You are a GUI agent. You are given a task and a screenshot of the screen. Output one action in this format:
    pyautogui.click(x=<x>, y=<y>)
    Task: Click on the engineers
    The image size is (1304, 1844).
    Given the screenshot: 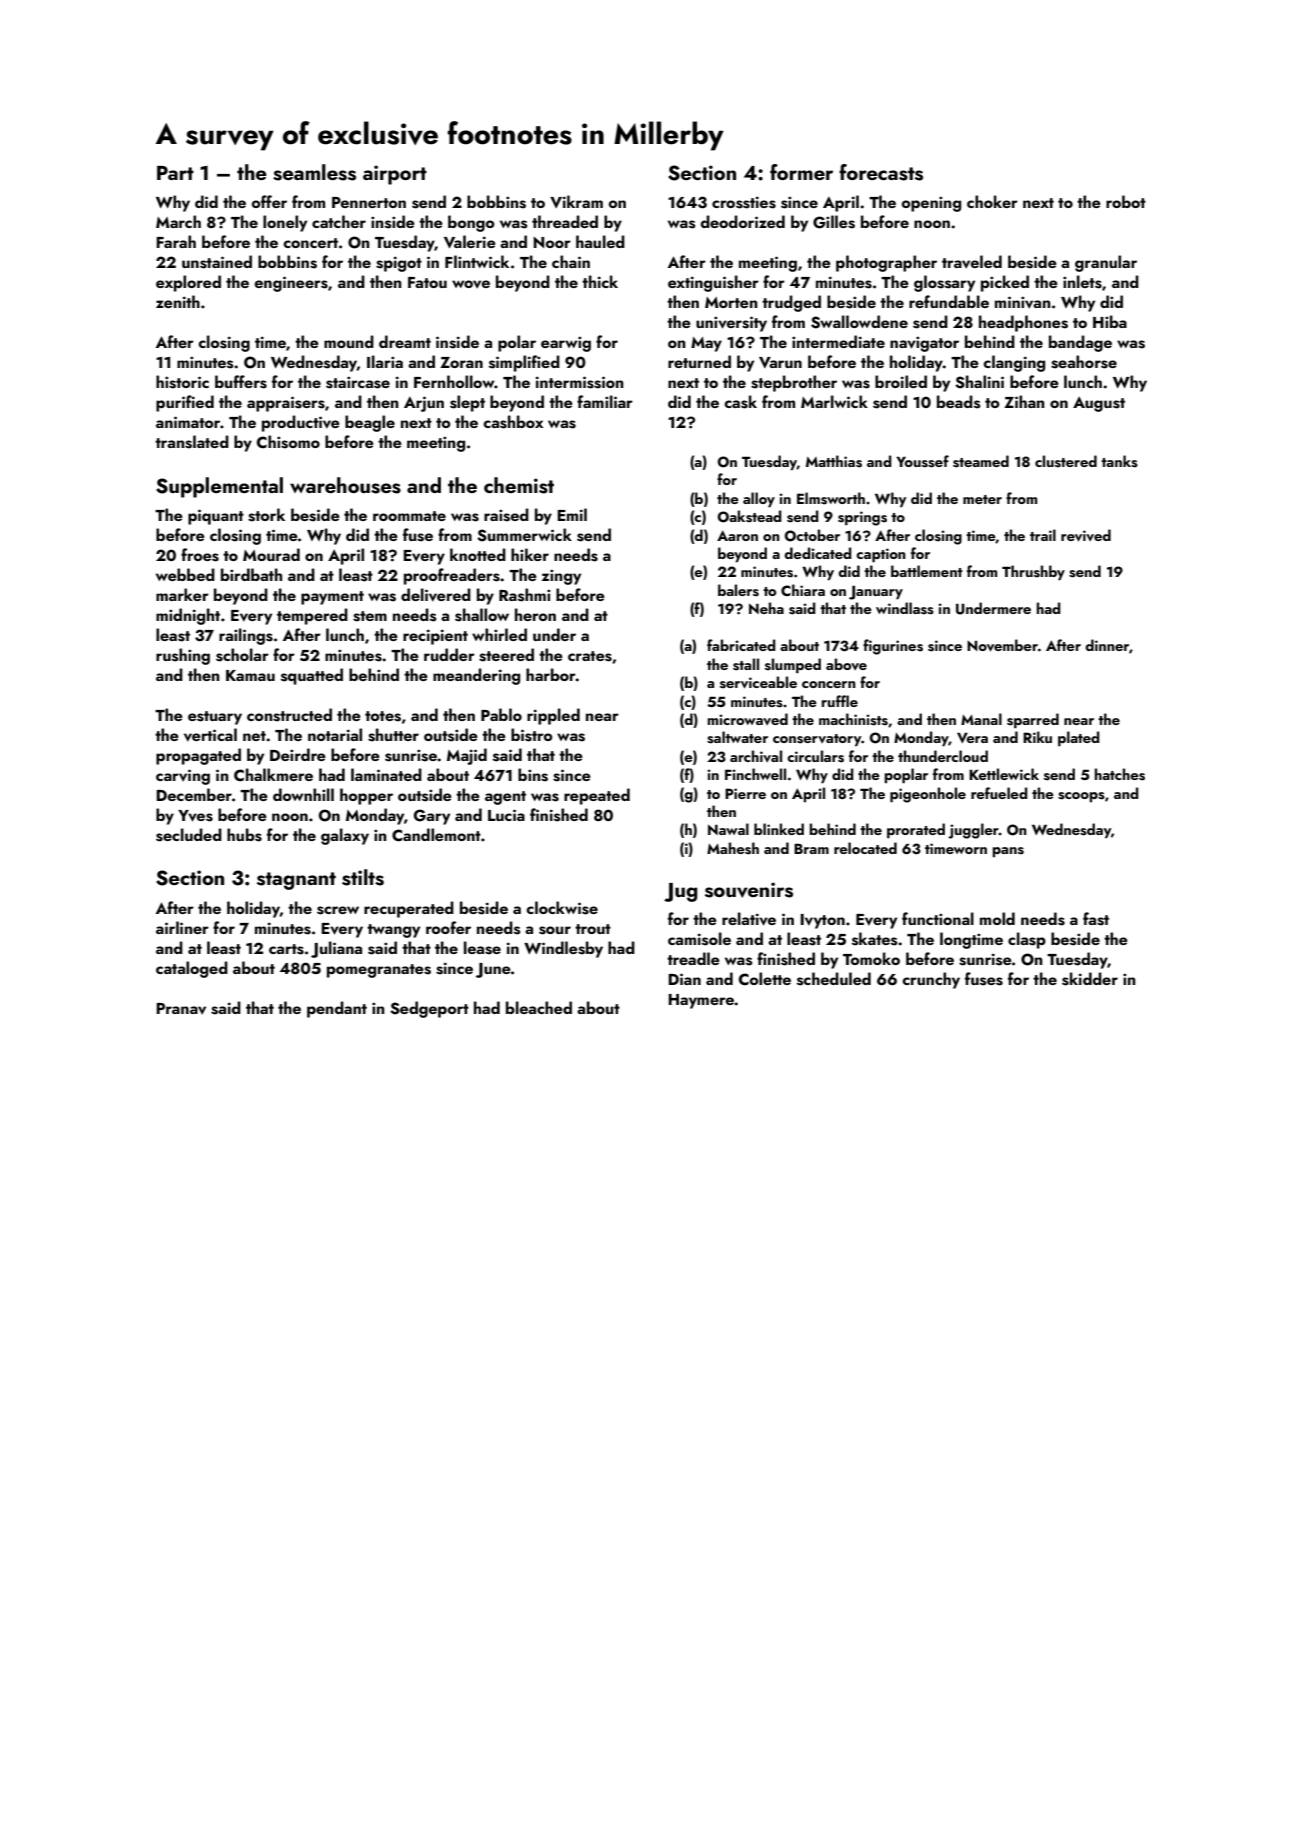 What is the action you would take?
    pyautogui.click(x=291, y=284)
